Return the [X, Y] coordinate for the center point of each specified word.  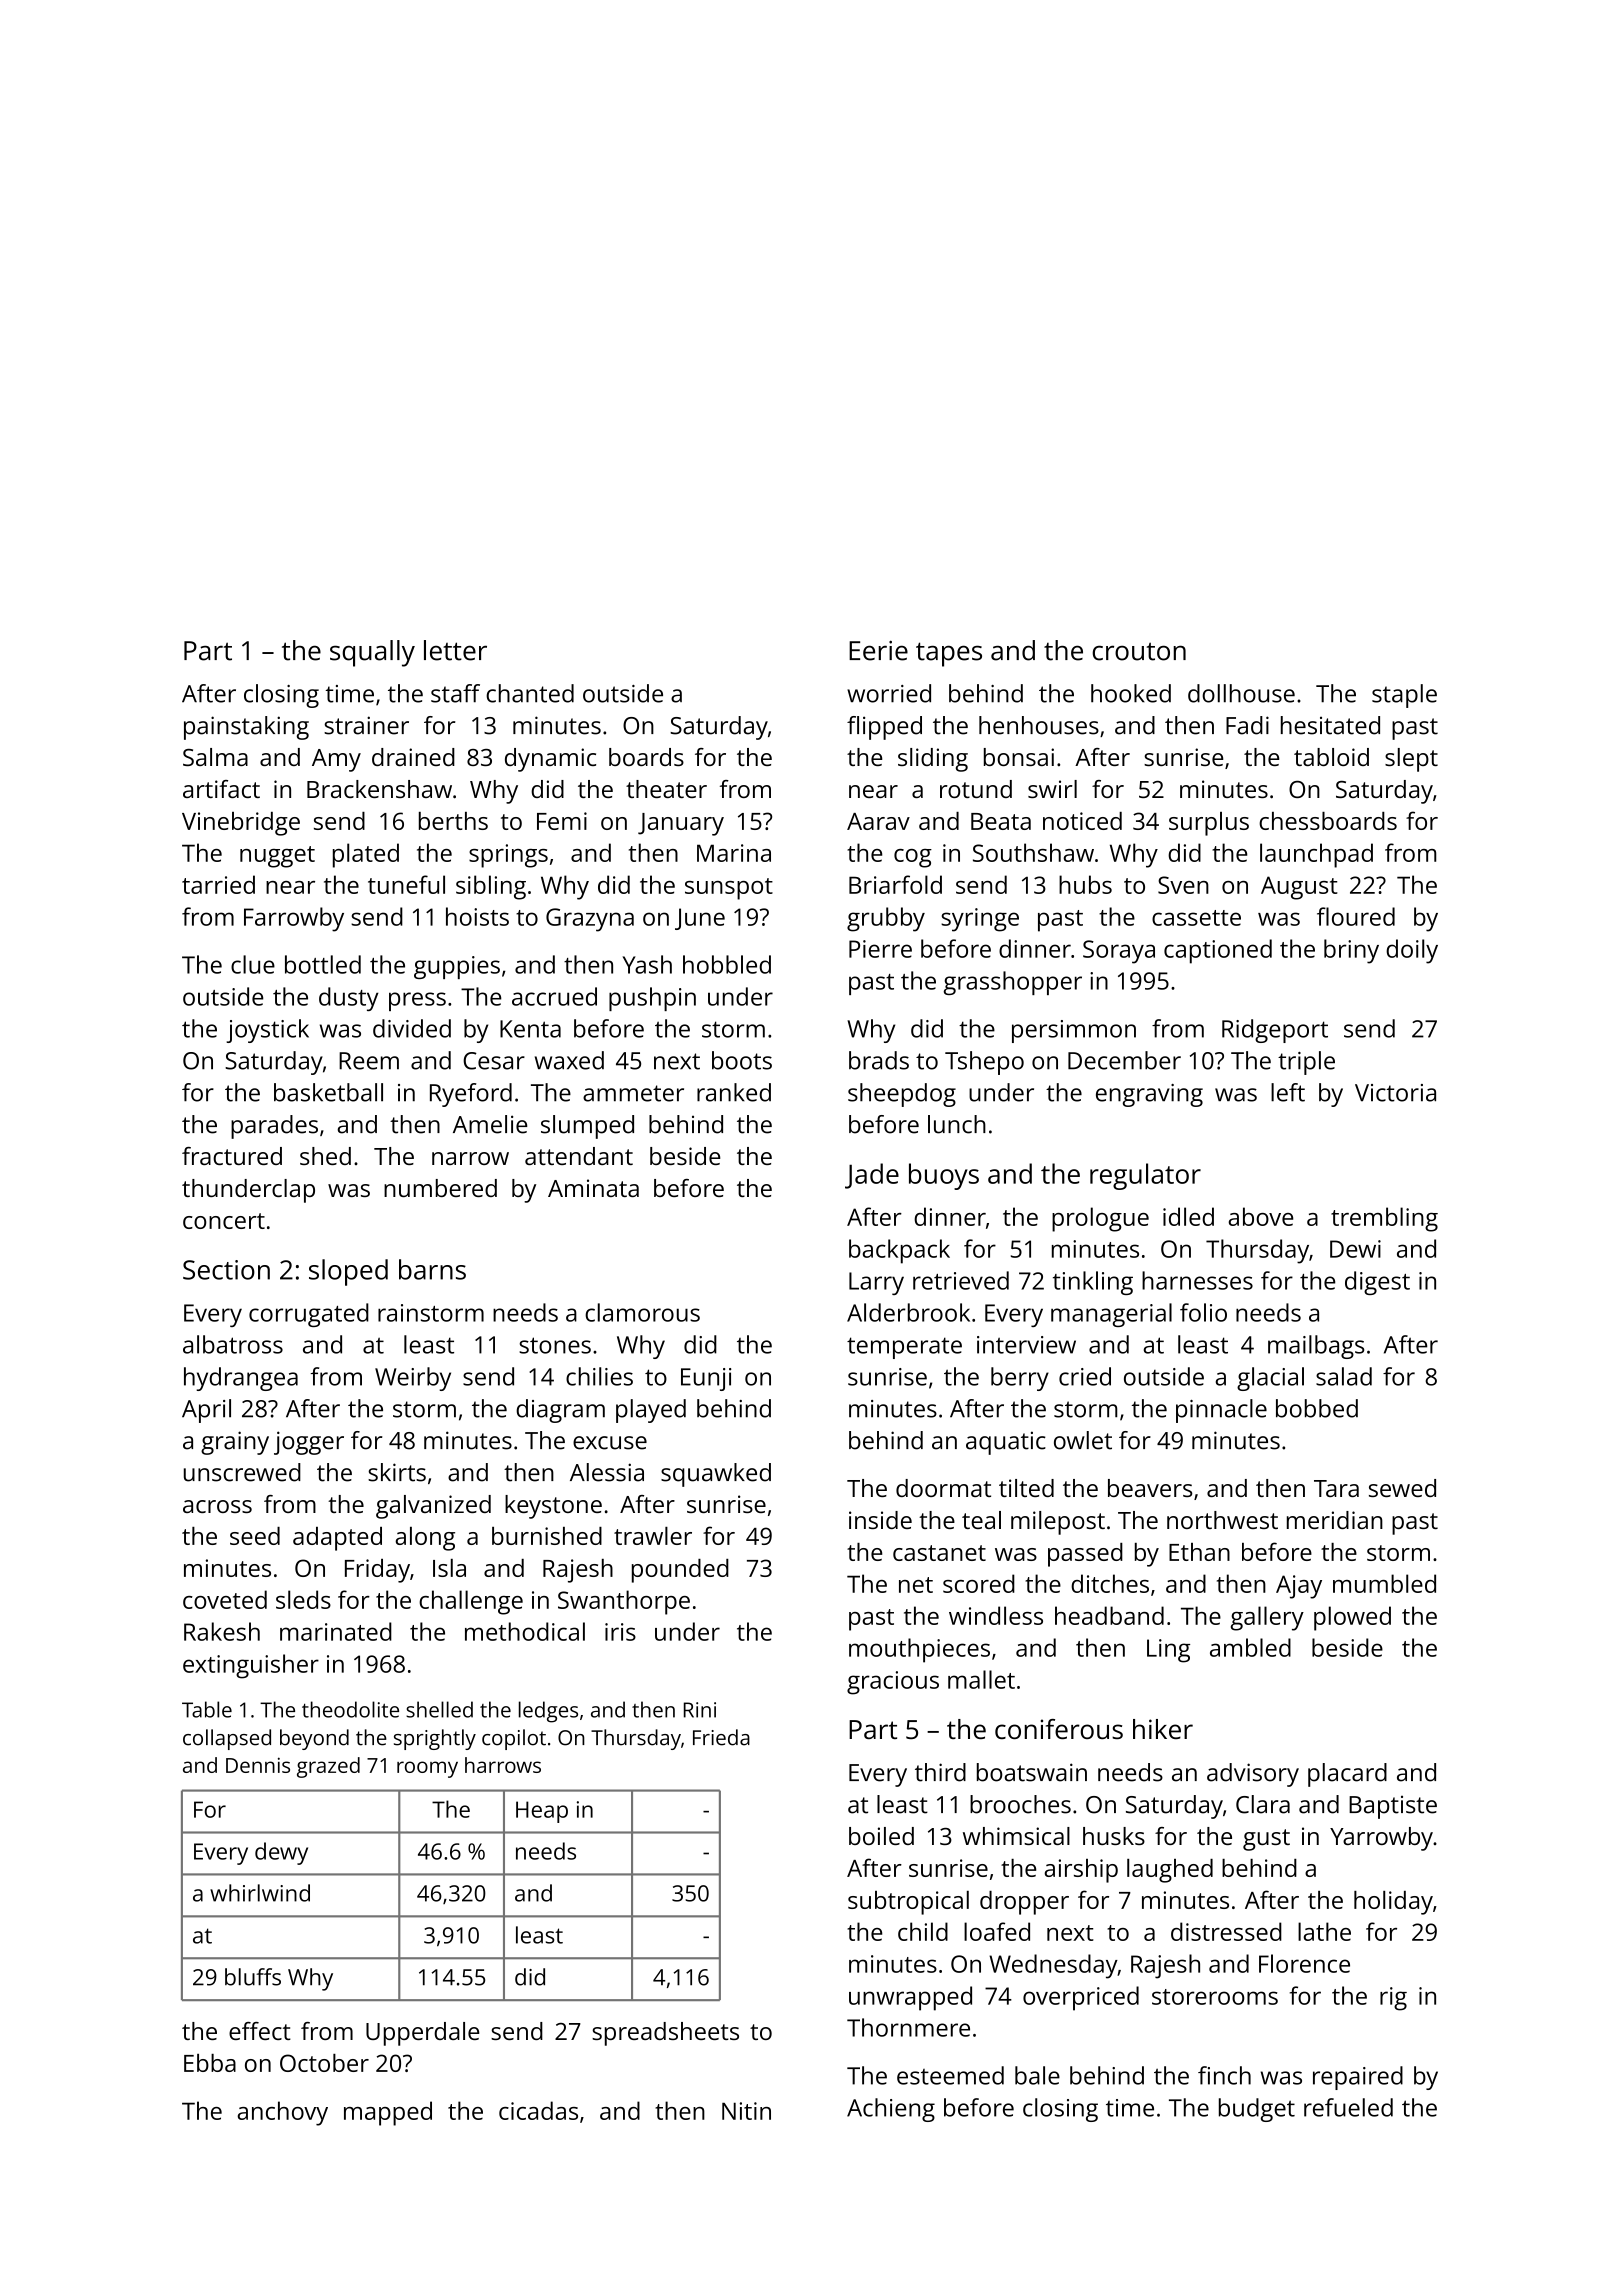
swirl [1052, 789]
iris [620, 1632]
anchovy [282, 2113]
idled [1188, 1216]
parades [274, 1127]
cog [913, 858]
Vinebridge [241, 824]
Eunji [706, 1379]
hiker [1163, 1729]
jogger [309, 1443]
